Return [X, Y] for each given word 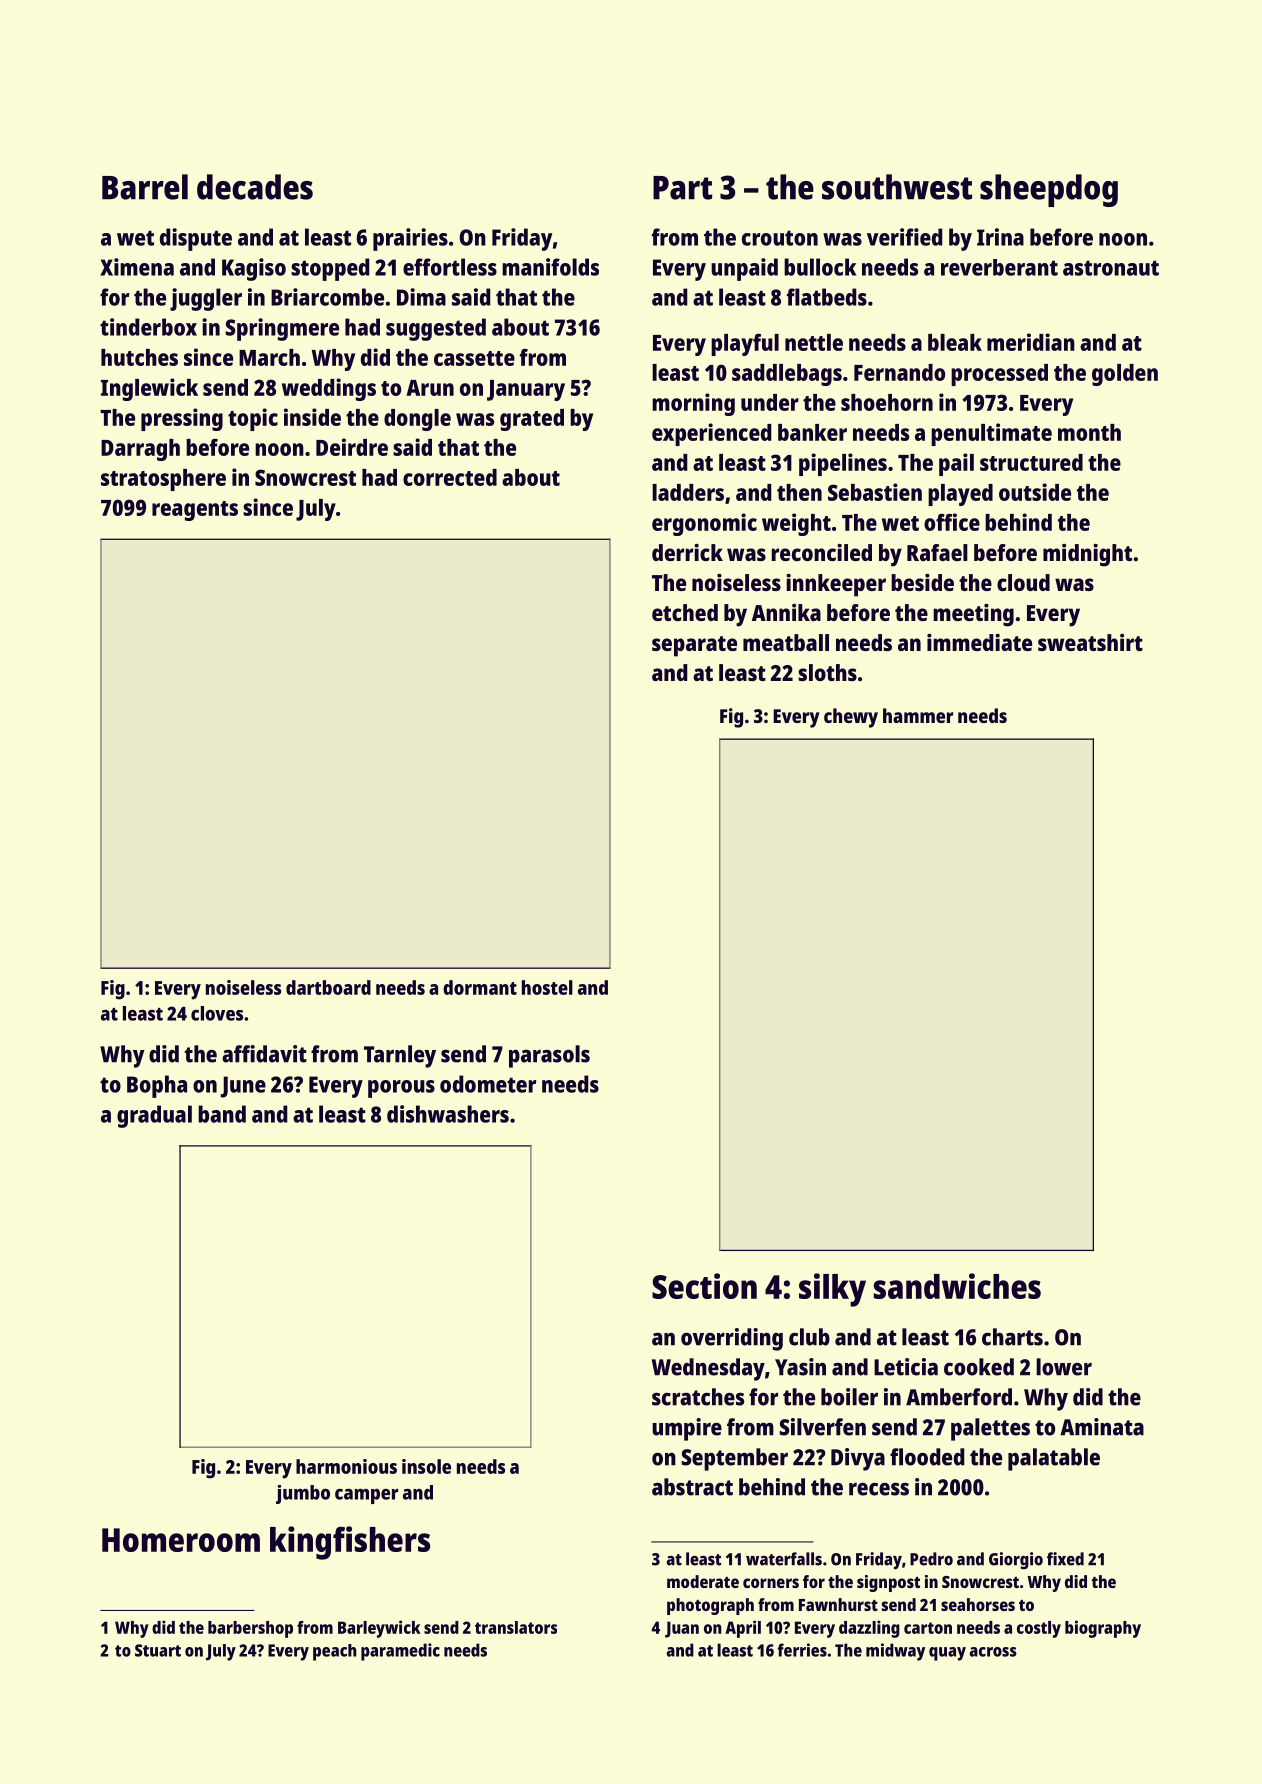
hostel [547, 987]
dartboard [328, 987]
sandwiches [957, 1286]
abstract [692, 1487]
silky [832, 1290]
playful [745, 345]
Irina [1000, 237]
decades [255, 187]
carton [928, 1628]
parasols [549, 1056]
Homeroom [181, 1540]
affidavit [264, 1054]
